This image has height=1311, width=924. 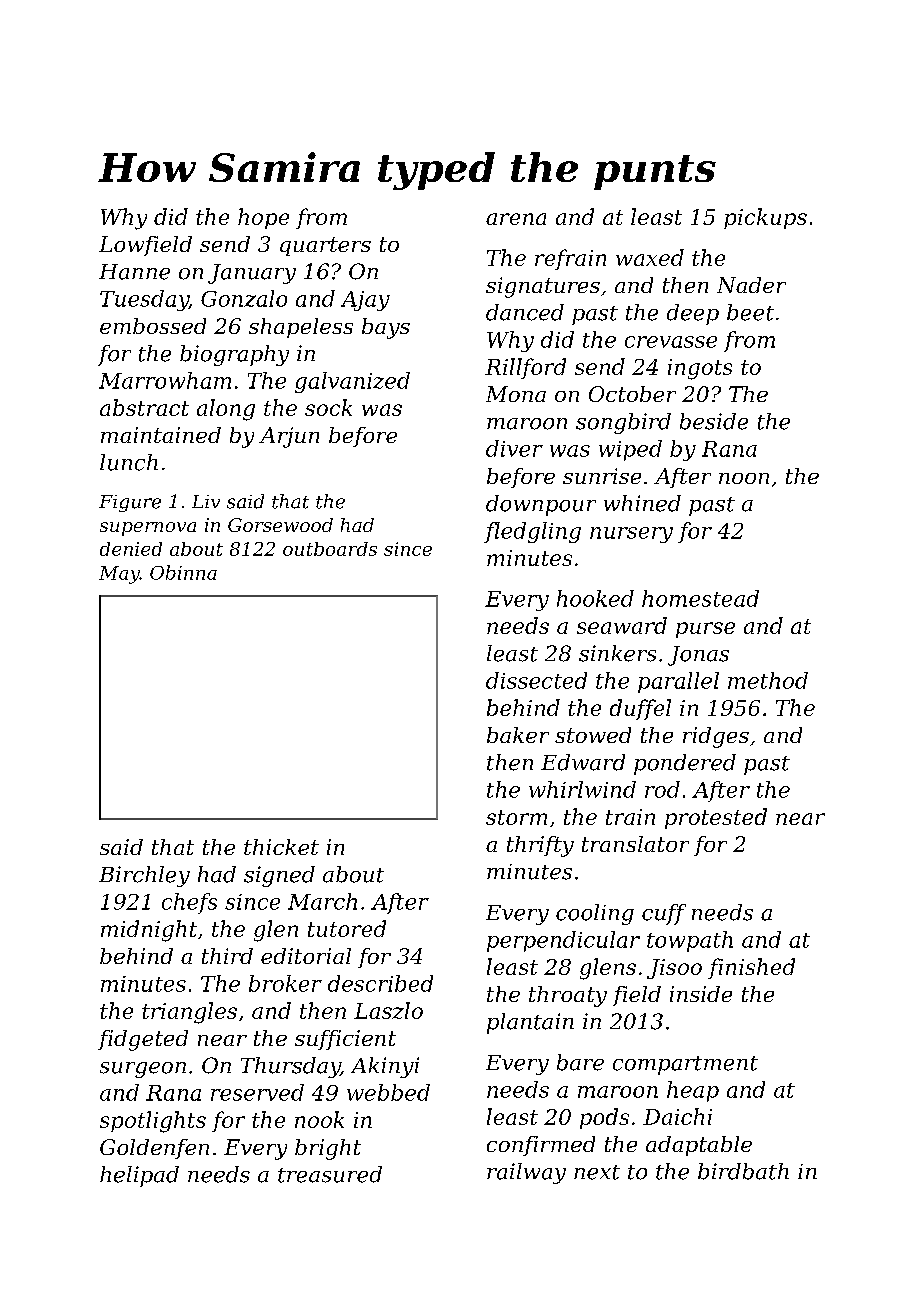 What do you see at coordinates (189, 1013) in the image?
I see `triangles` at bounding box center [189, 1013].
